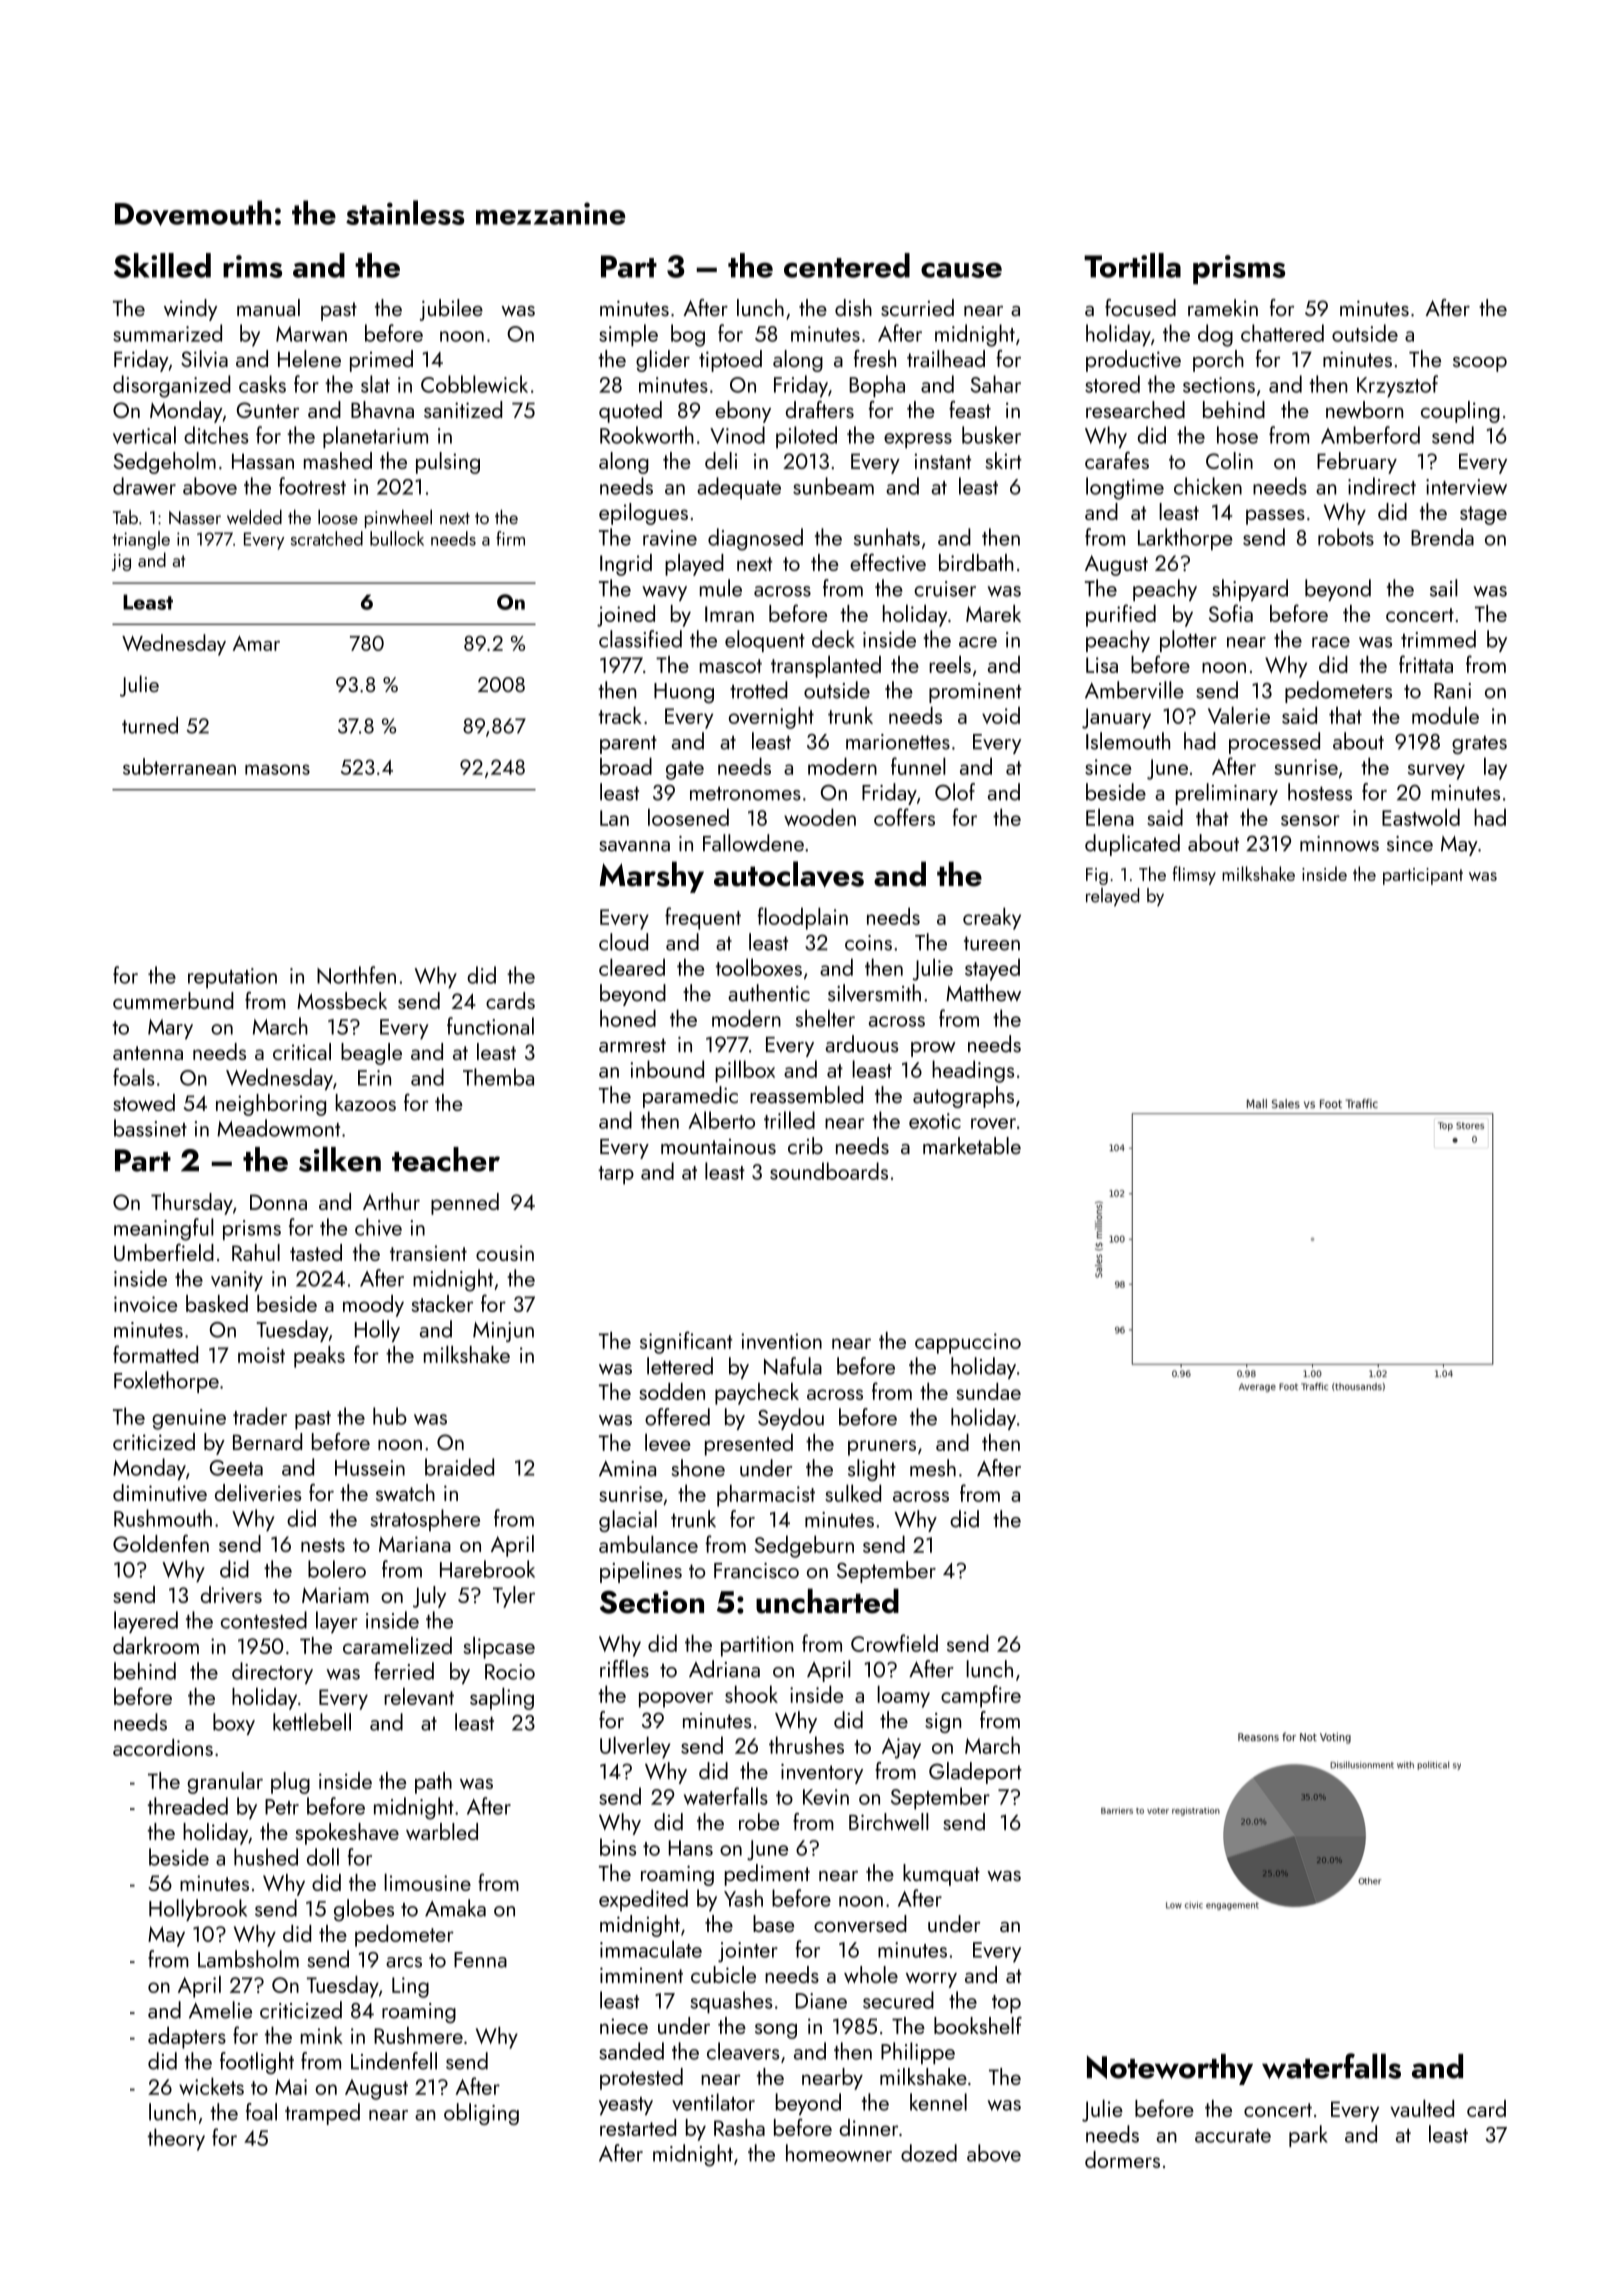 This screenshot has width=1620, height=2292. I want to click on Skilled, so click(162, 265).
